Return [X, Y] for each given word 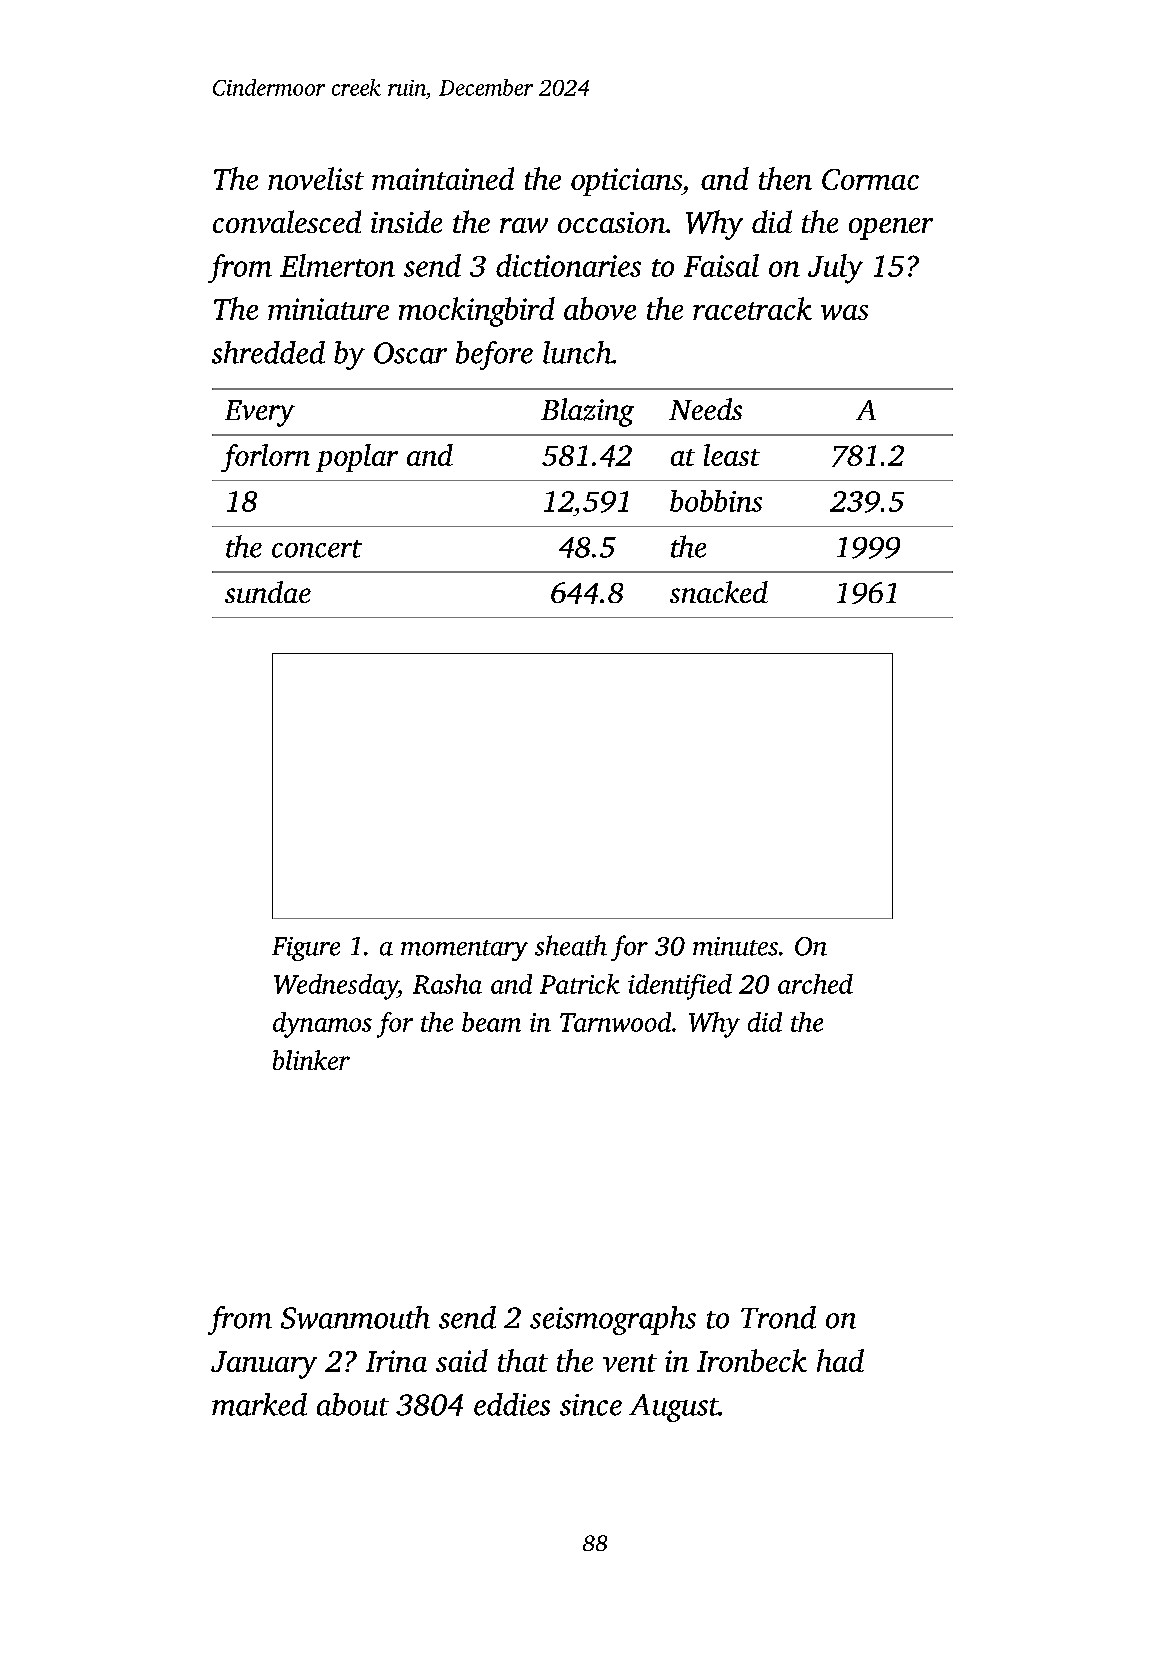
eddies [512, 1404]
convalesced [287, 221]
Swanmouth [355, 1317]
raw [524, 225]
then [785, 178]
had [840, 1360]
